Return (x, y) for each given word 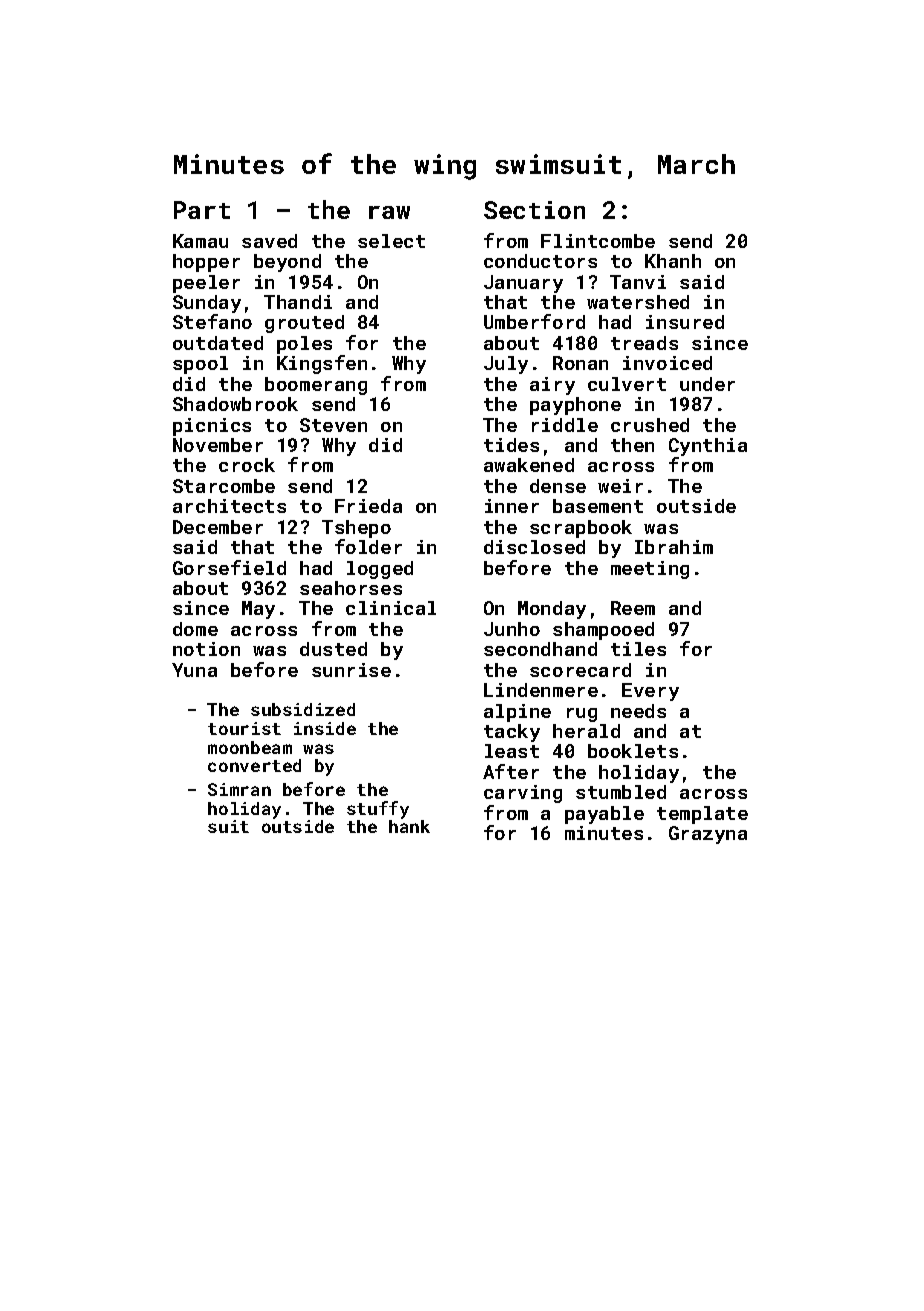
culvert (627, 384)
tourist (244, 728)
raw (389, 212)
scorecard (580, 670)
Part (202, 210)
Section (534, 210)
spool (200, 365)
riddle (565, 425)
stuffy (378, 810)
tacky (512, 733)
